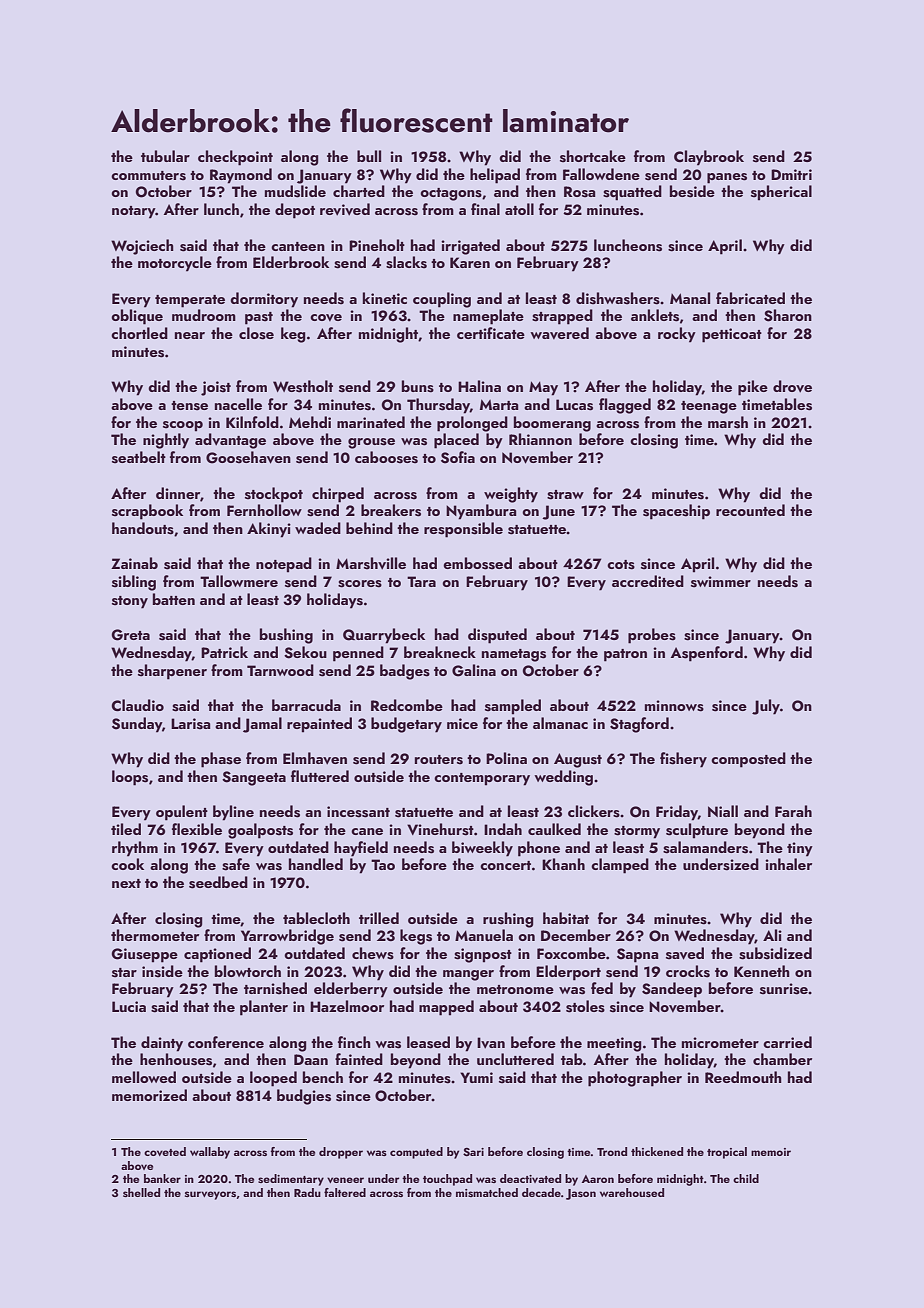 This screenshot has width=924, height=1308. I want to click on mismatched, so click(487, 1192).
